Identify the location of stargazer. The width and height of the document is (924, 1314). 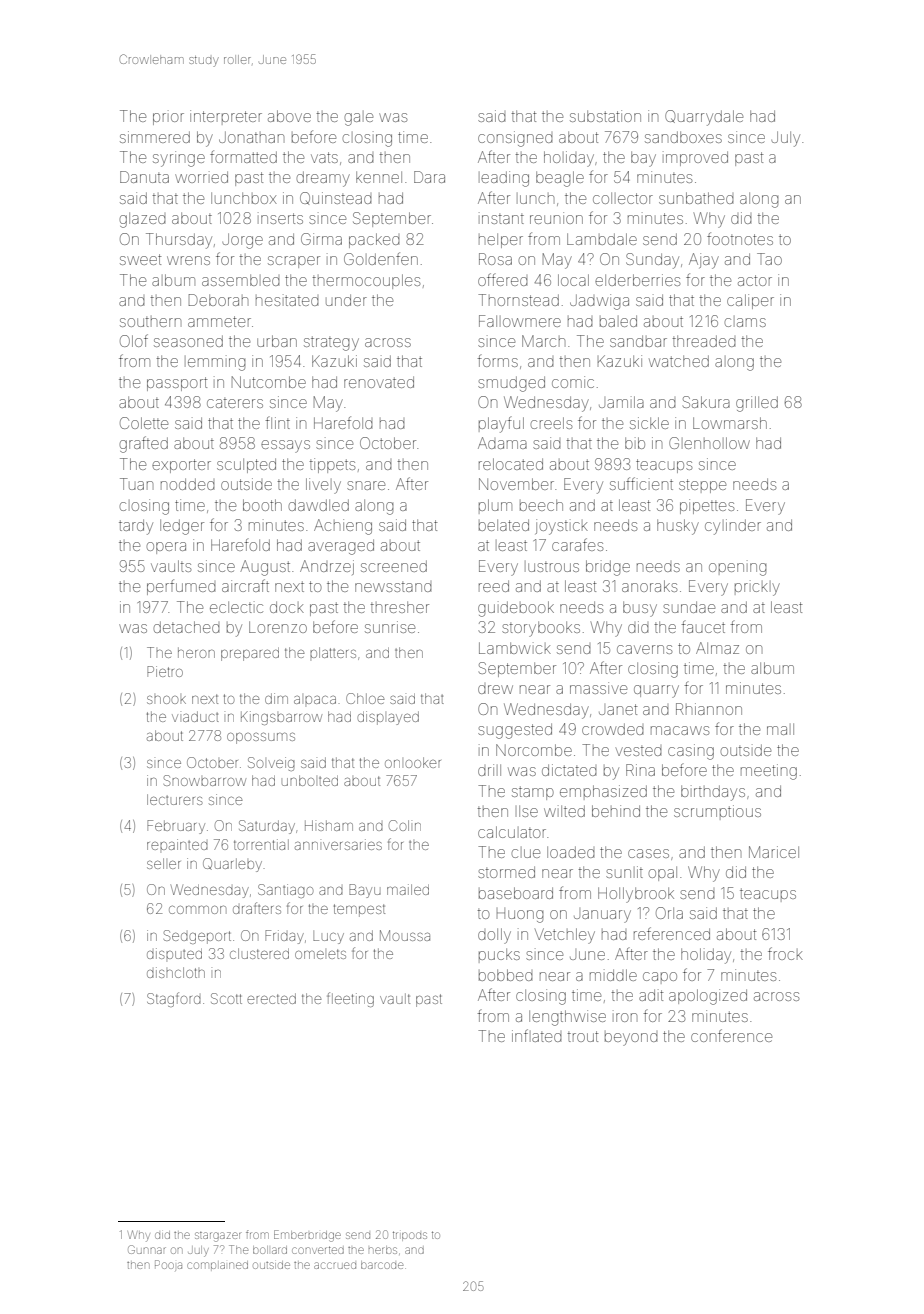
(217, 1237).
